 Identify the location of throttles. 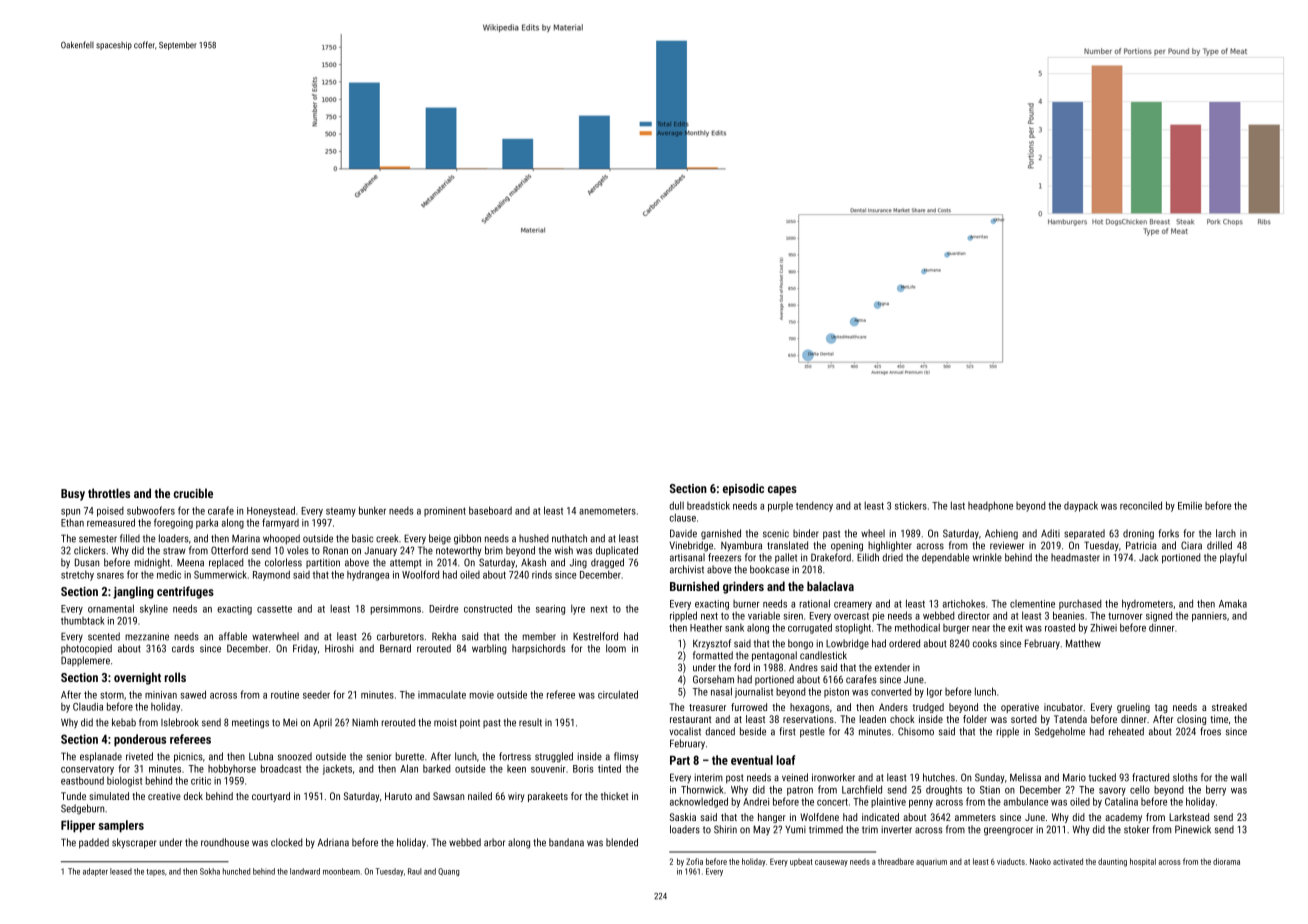
(109, 493).
